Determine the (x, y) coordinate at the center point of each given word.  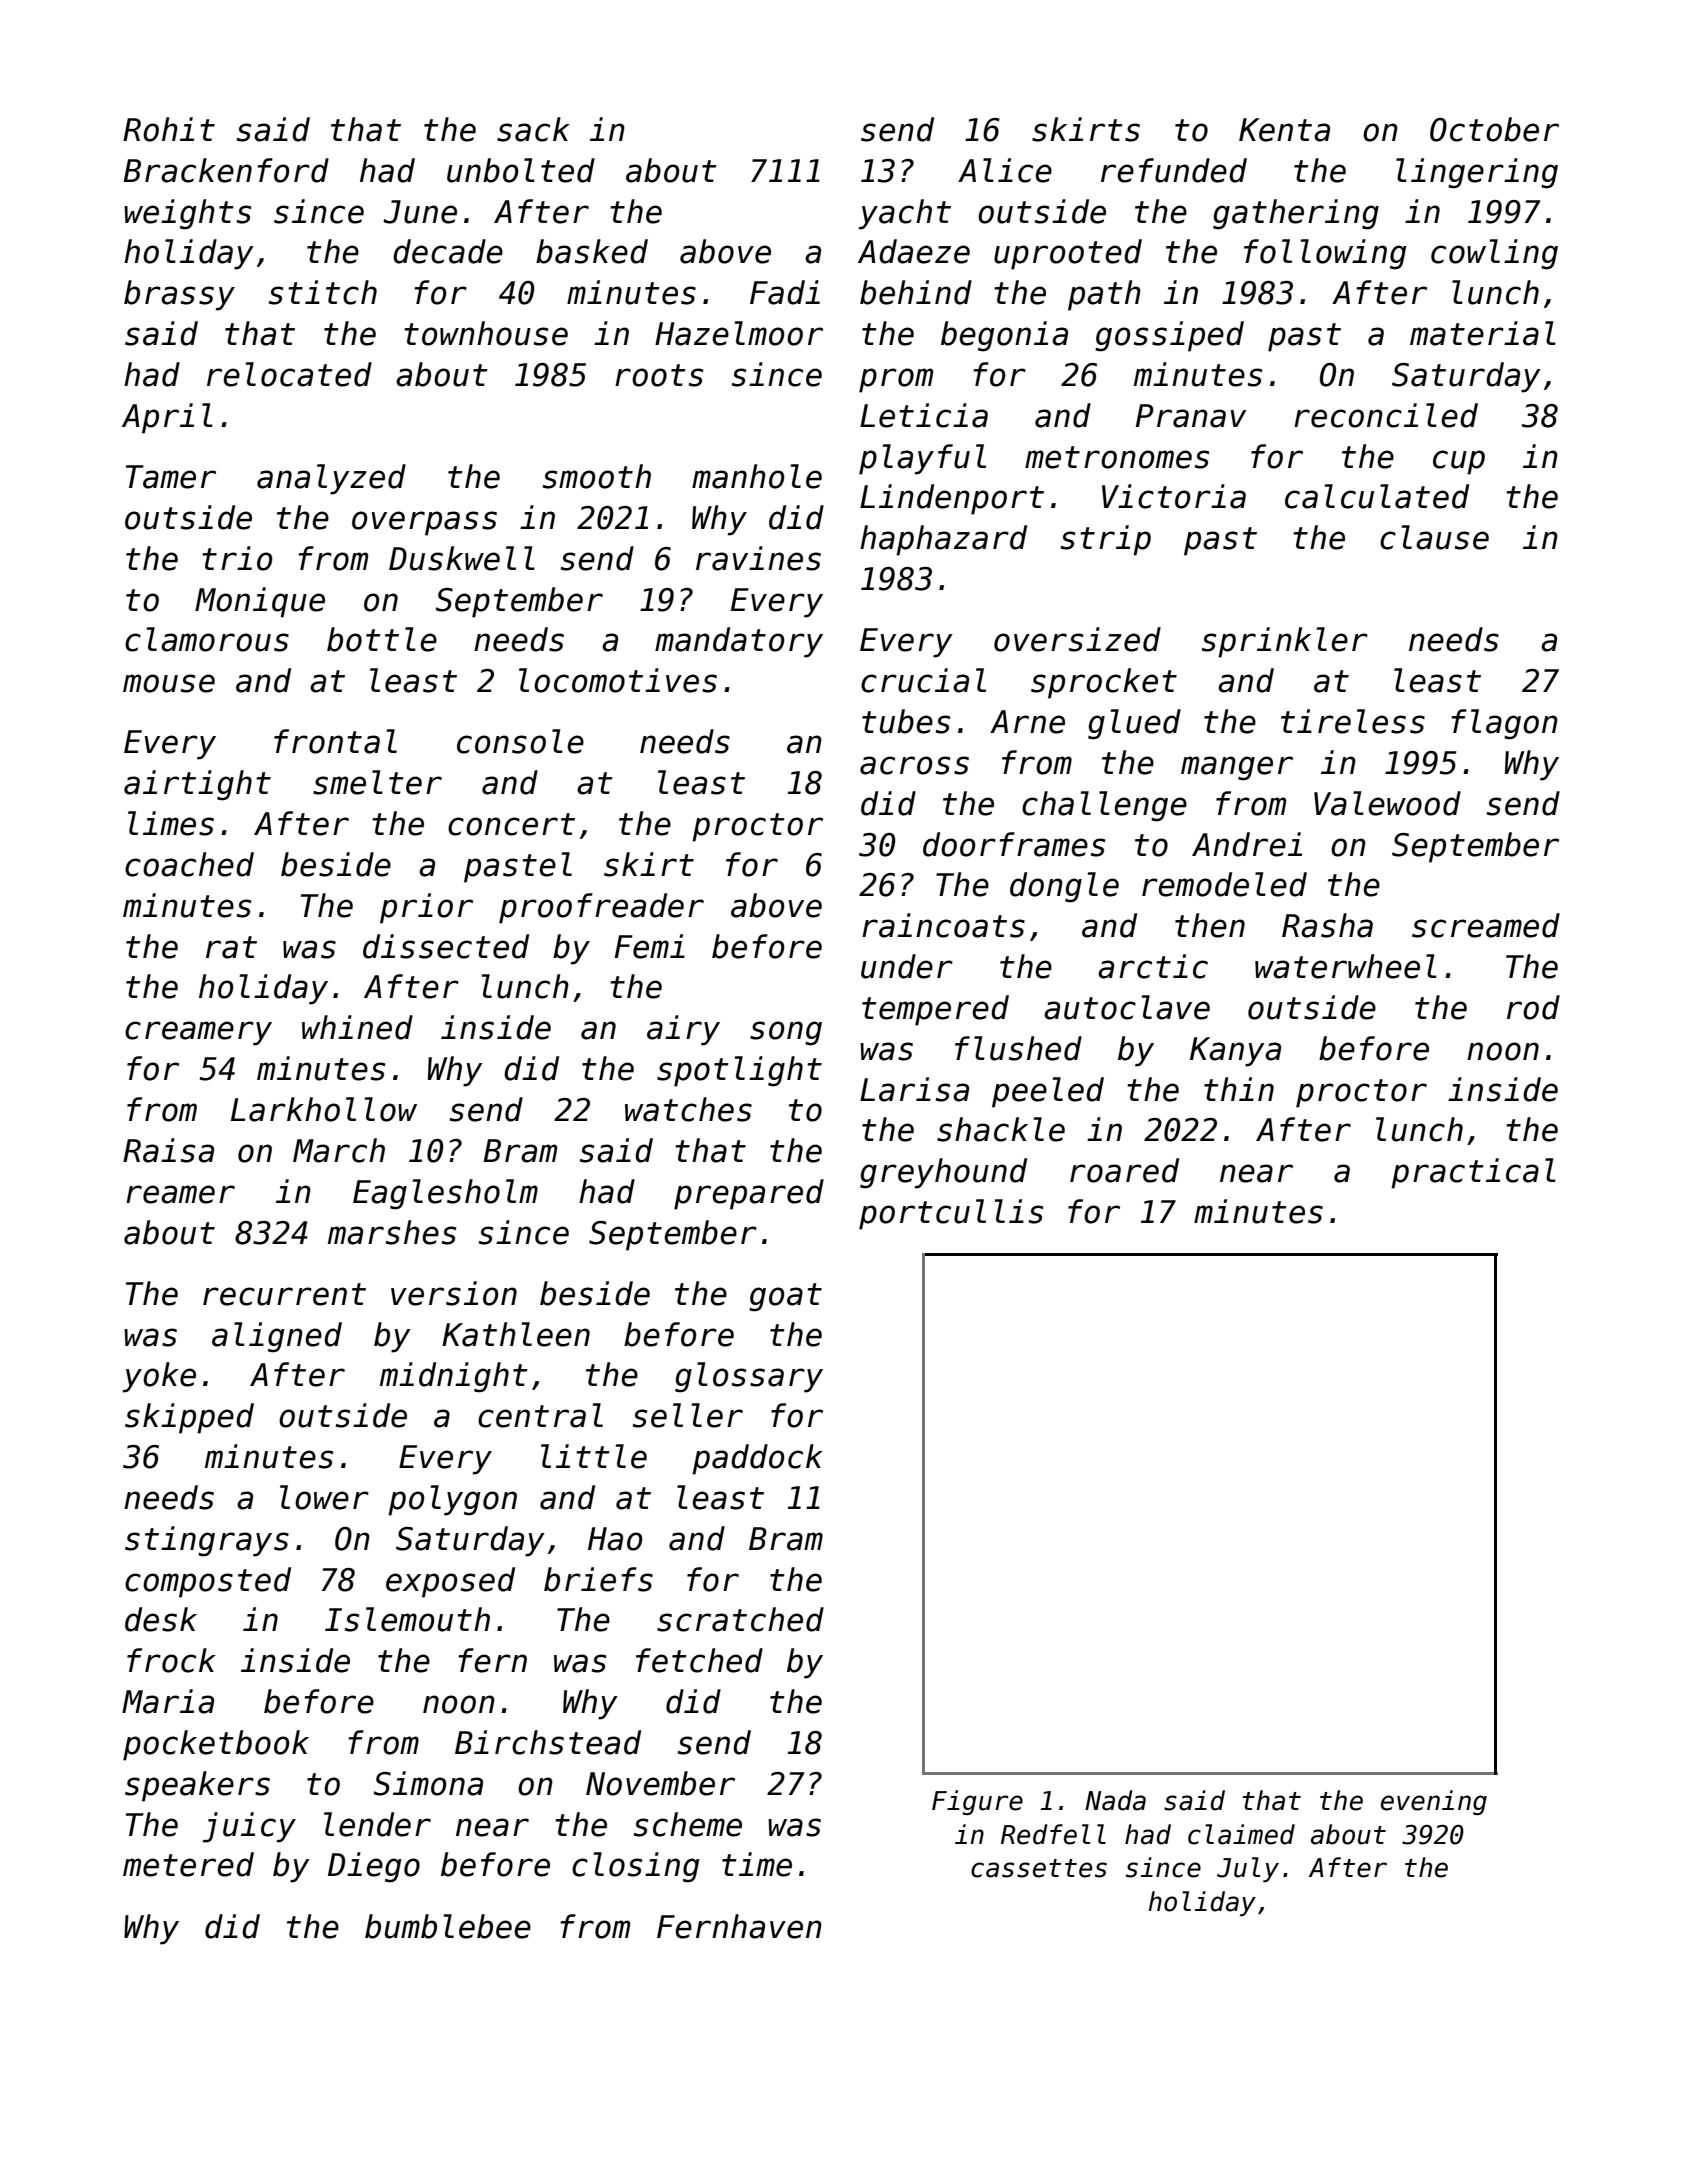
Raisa (168, 1150)
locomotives (618, 680)
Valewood (1387, 803)
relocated (289, 374)
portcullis (951, 1214)
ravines (758, 558)
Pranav (1191, 416)
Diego (374, 1867)
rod (1533, 1007)
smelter (377, 782)
